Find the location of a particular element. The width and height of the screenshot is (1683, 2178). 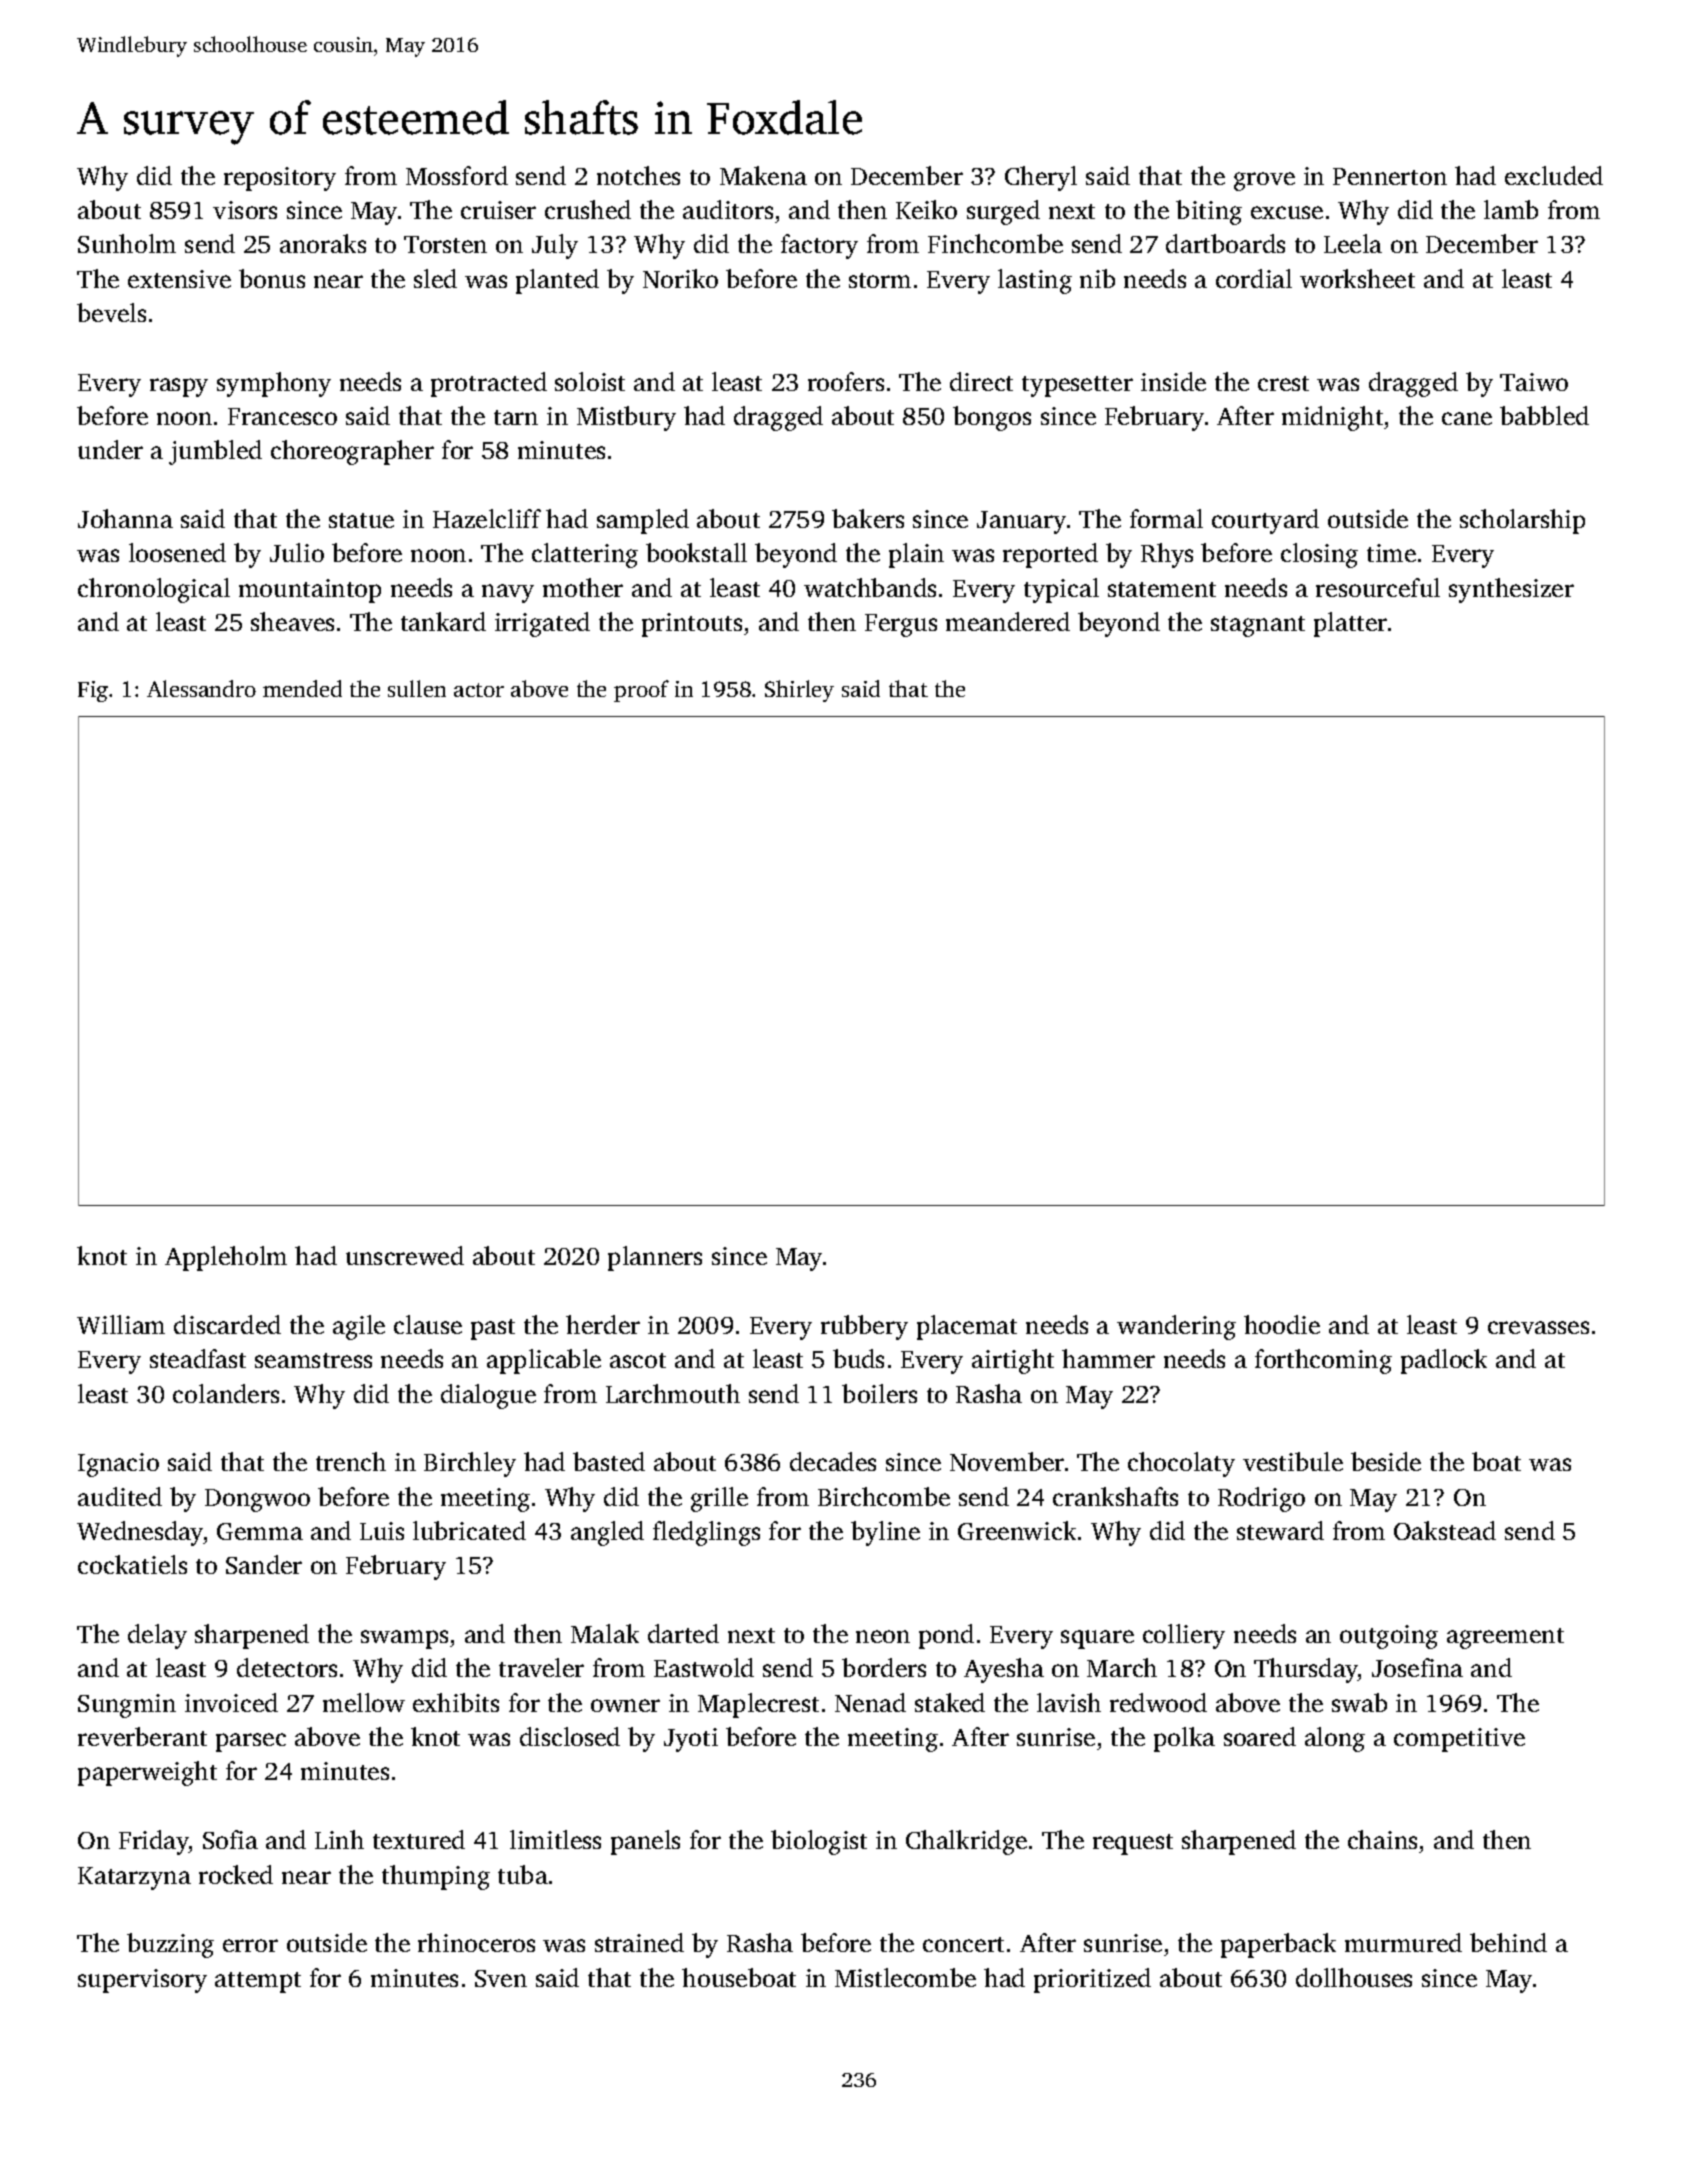

roofers is located at coordinates (846, 381).
